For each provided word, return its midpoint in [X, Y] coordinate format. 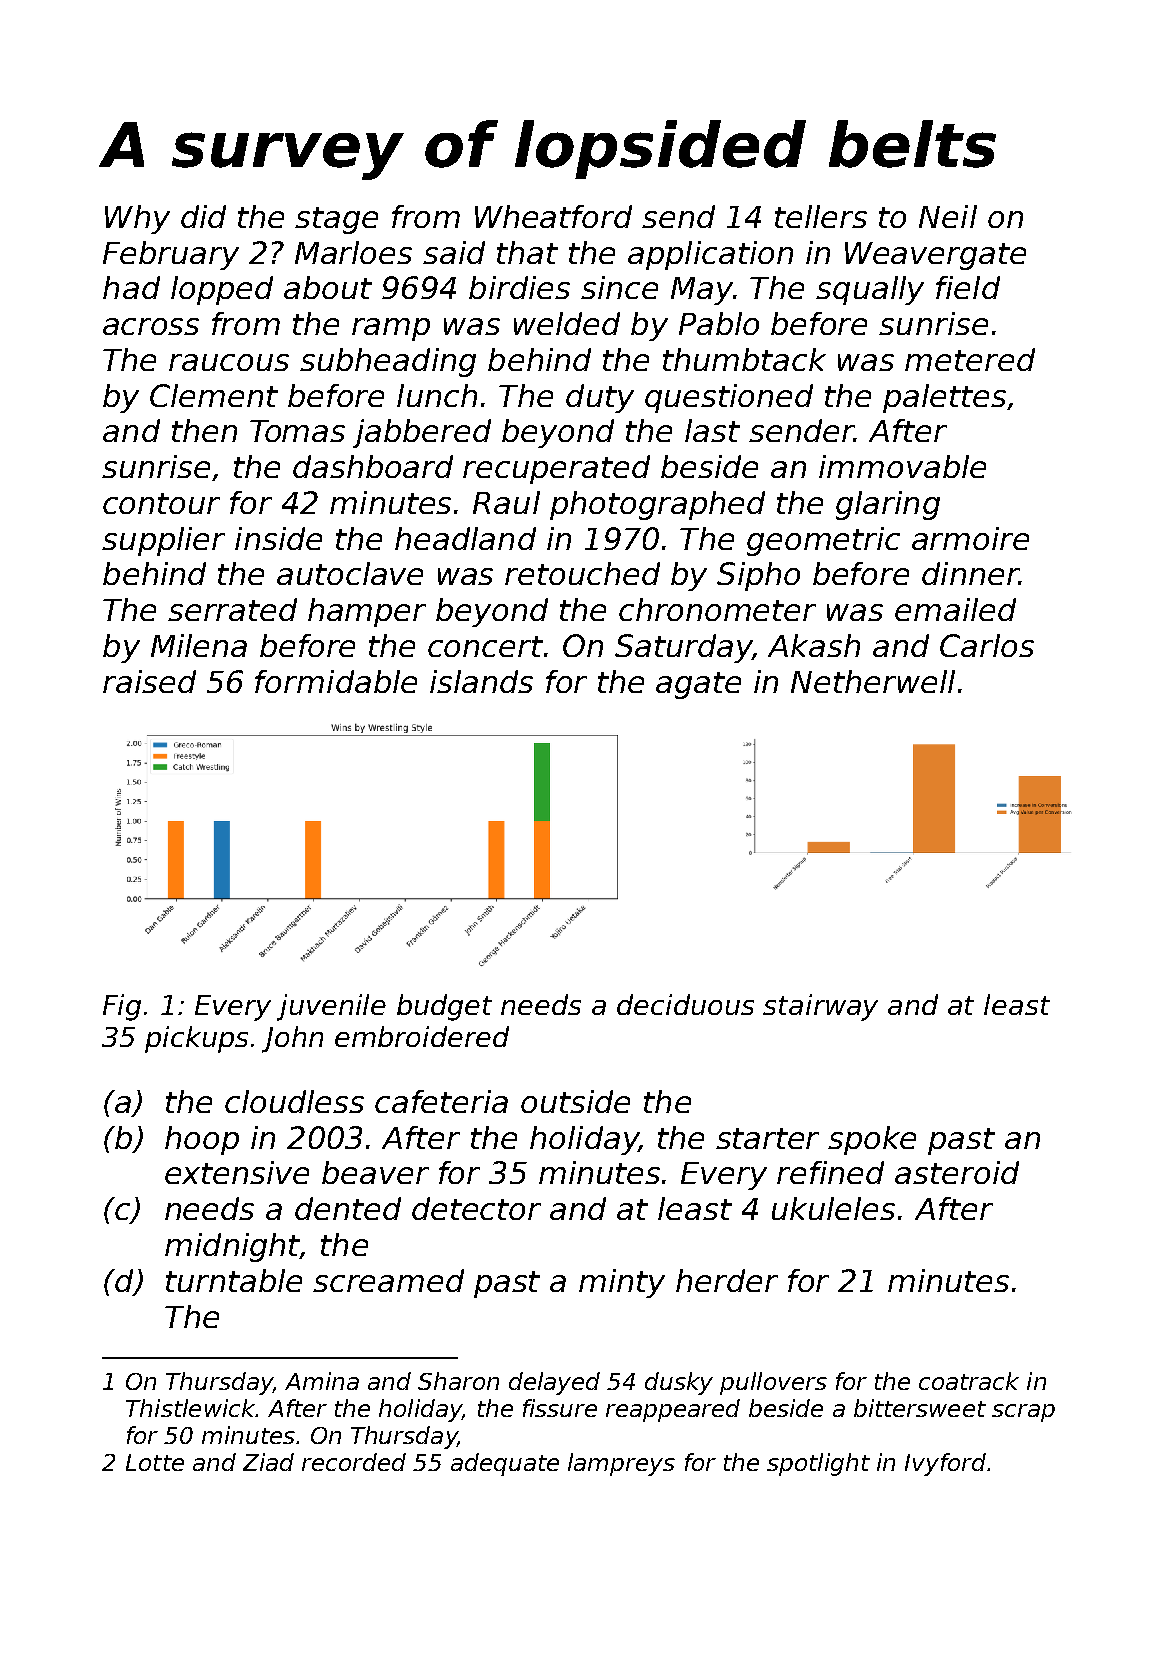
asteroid [957, 1172]
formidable [336, 681]
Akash [814, 645]
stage [336, 220]
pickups [196, 1039]
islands [481, 681]
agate [698, 685]
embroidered [422, 1036]
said [454, 252]
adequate [505, 1464]
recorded [354, 1462]
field [968, 287]
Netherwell [873, 681]
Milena [199, 645]
